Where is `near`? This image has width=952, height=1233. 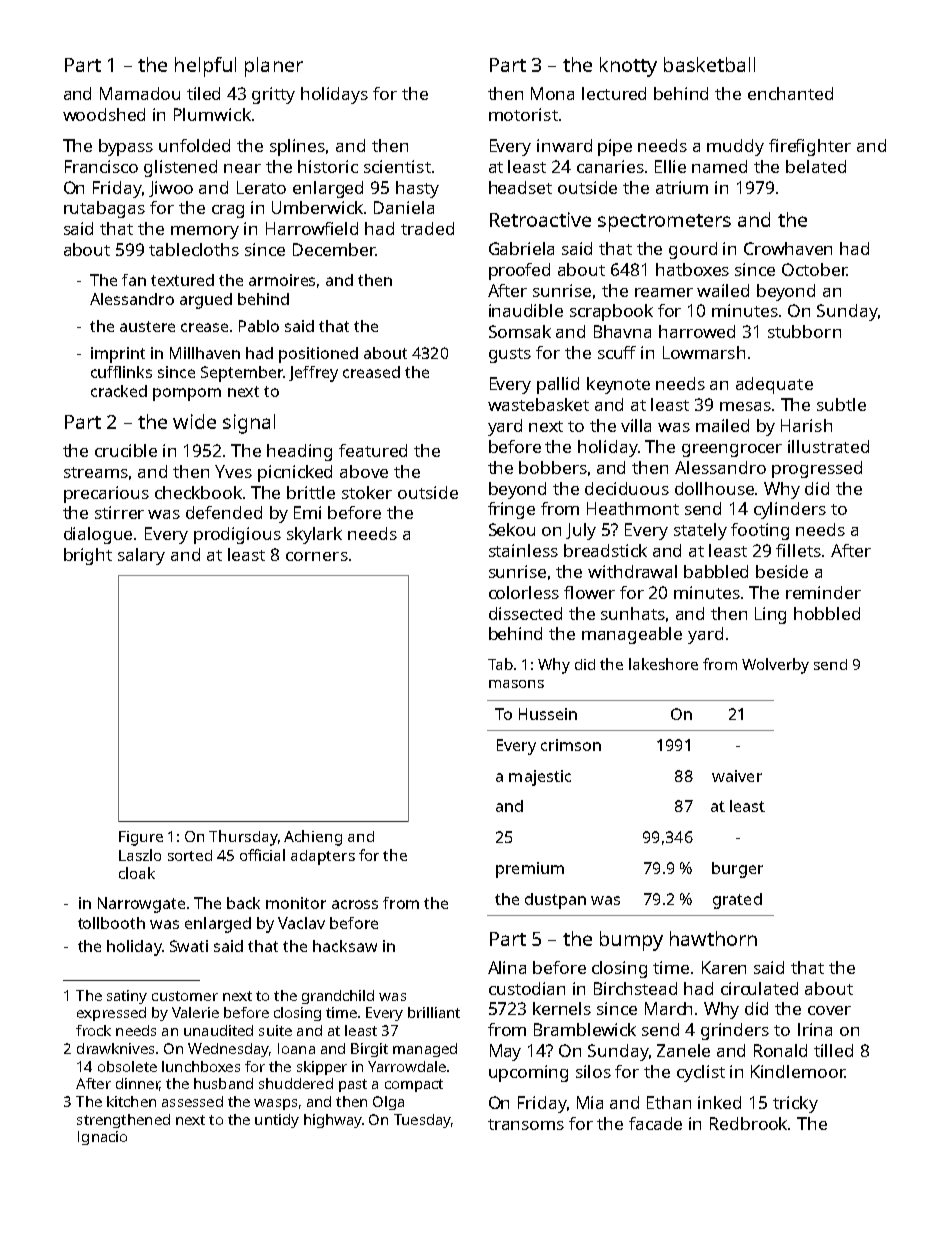 near is located at coordinates (242, 168).
